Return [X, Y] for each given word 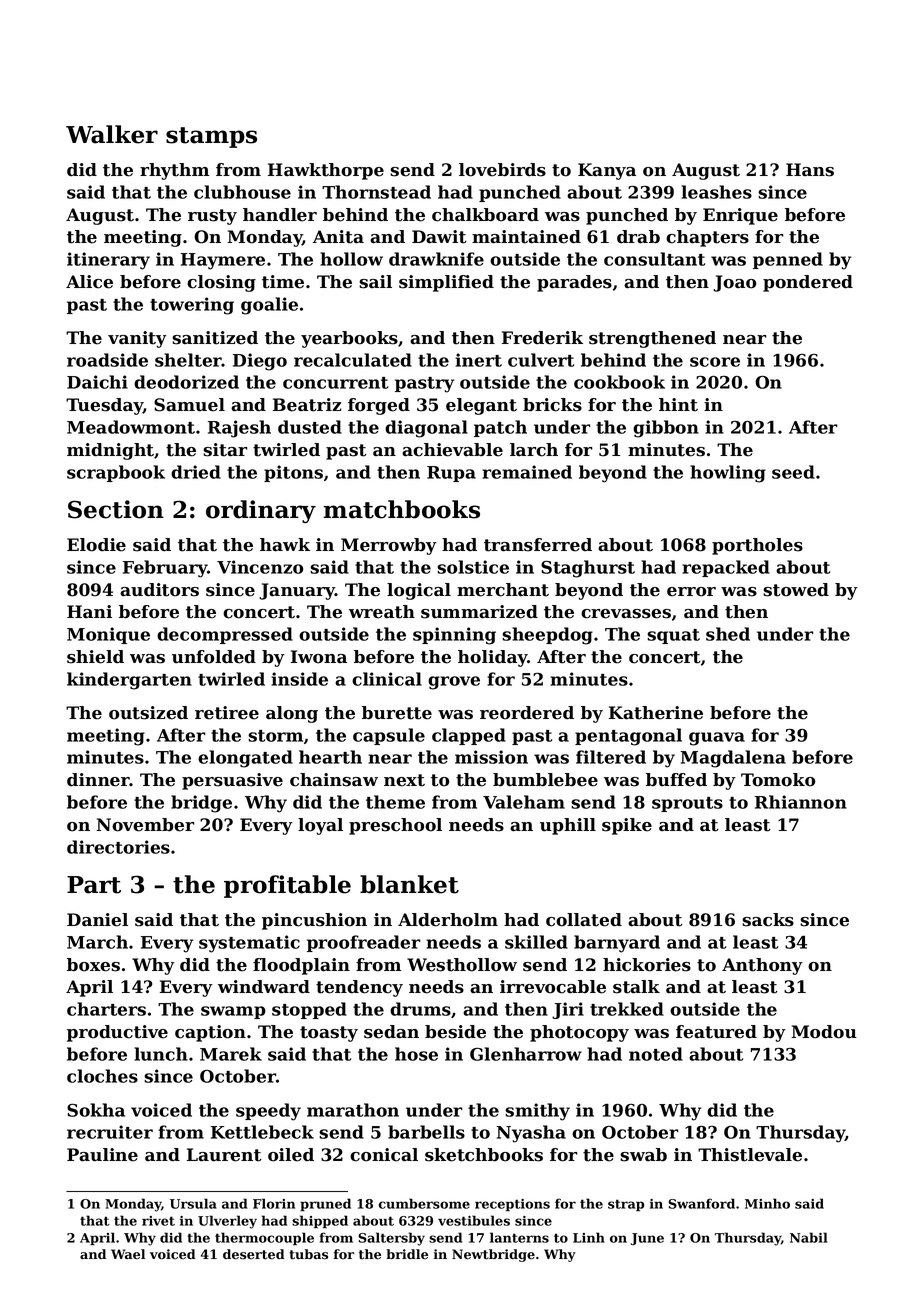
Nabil [809, 1237]
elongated [245, 759]
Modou [824, 1032]
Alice [89, 282]
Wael [128, 1254]
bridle [407, 1254]
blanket [409, 884]
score [715, 362]
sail [375, 282]
